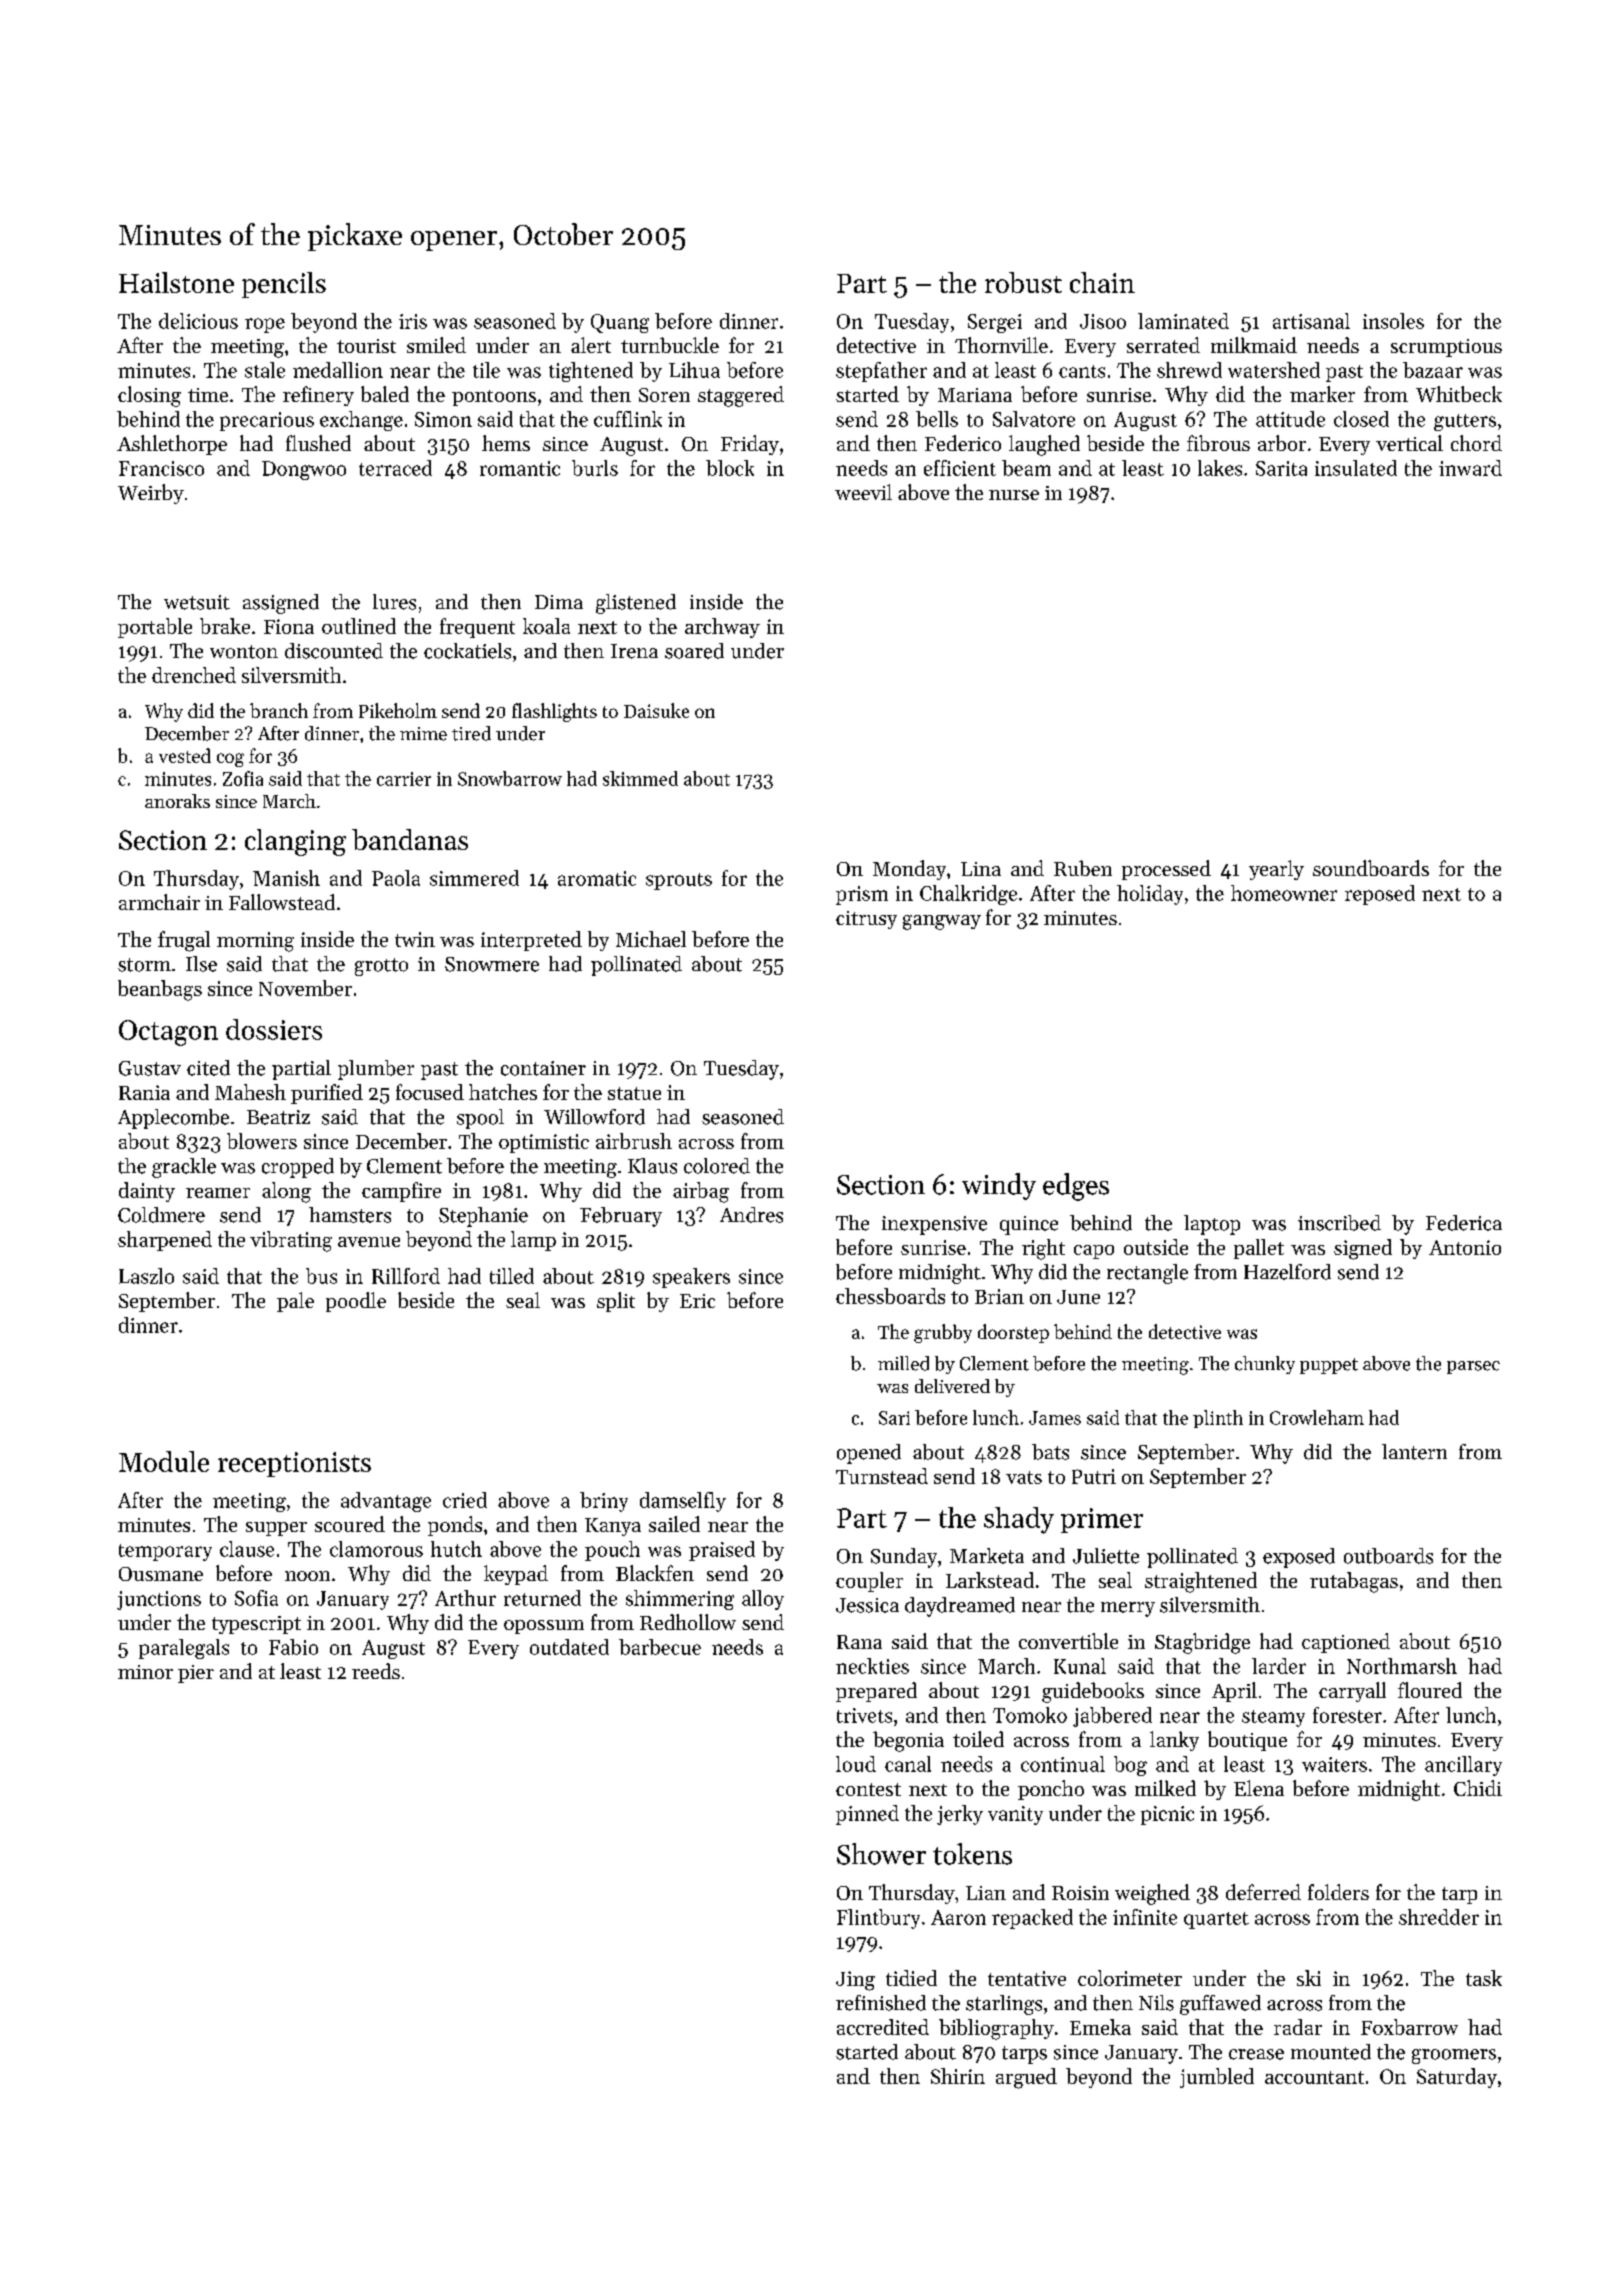 Image resolution: width=1620 pixels, height=2292 pixels. What do you see at coordinates (1274, 370) in the screenshot?
I see `watershed` at bounding box center [1274, 370].
